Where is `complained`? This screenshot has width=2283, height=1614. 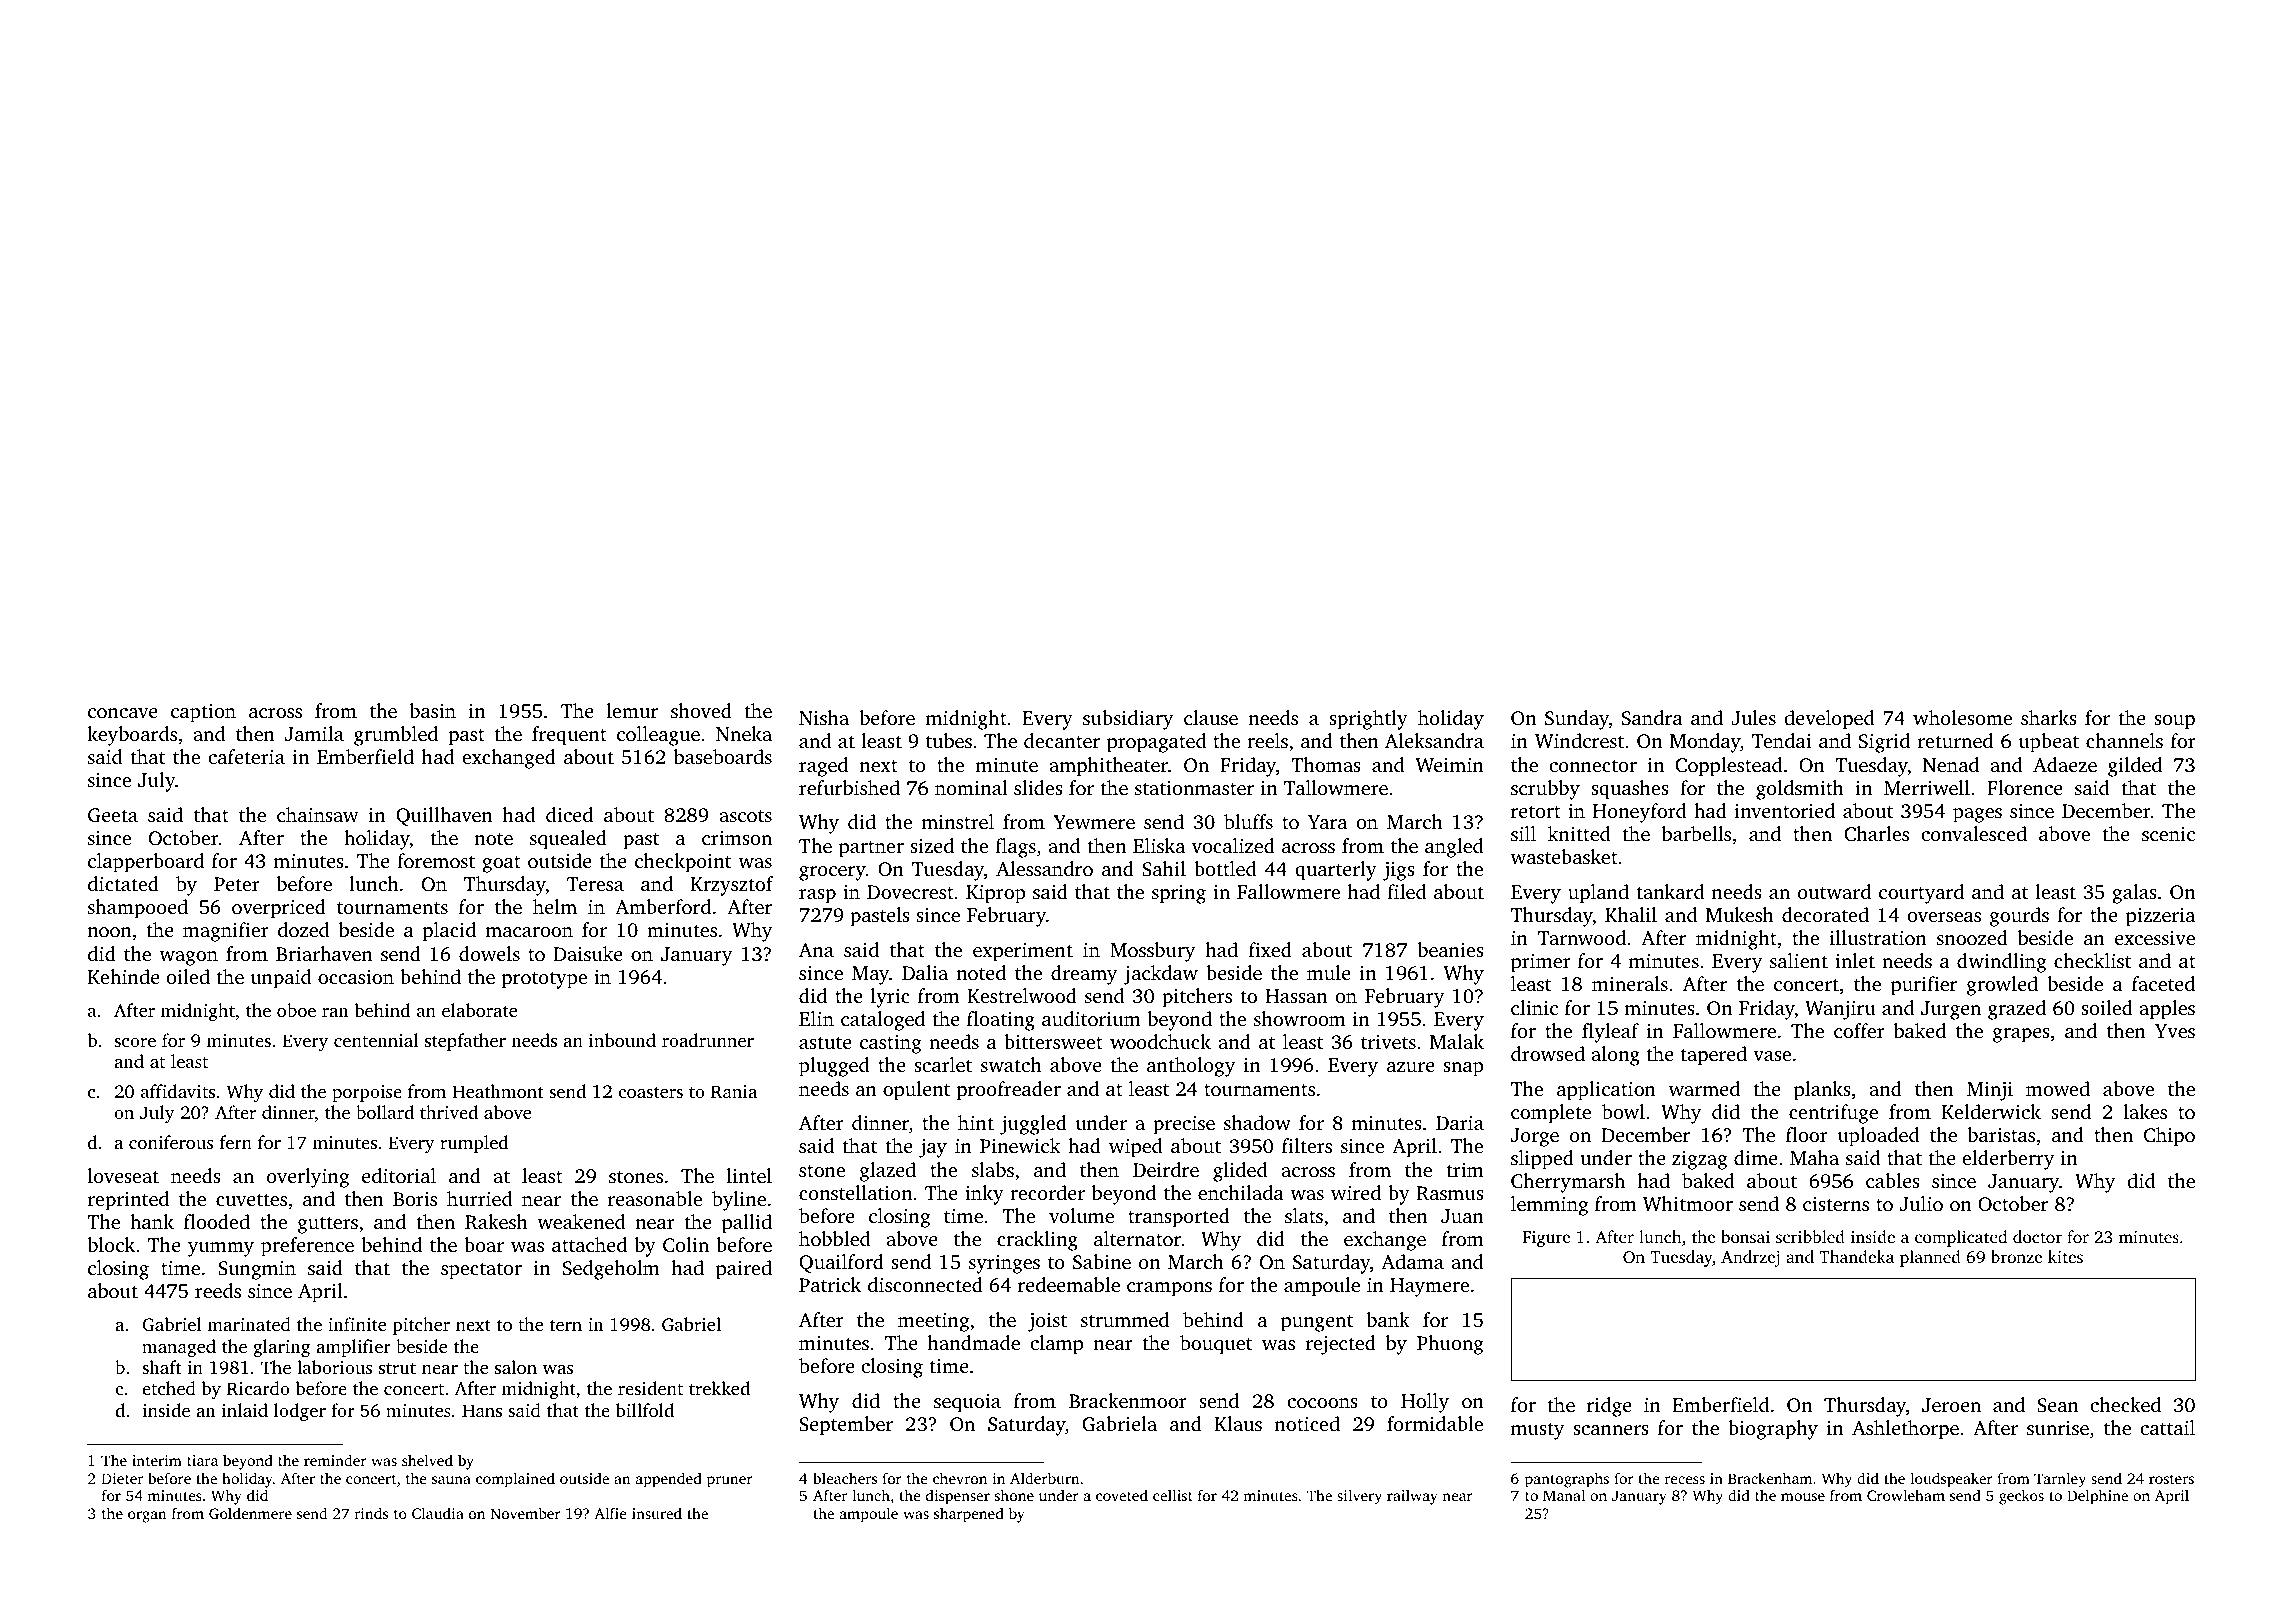 complained is located at coordinates (515, 1480).
